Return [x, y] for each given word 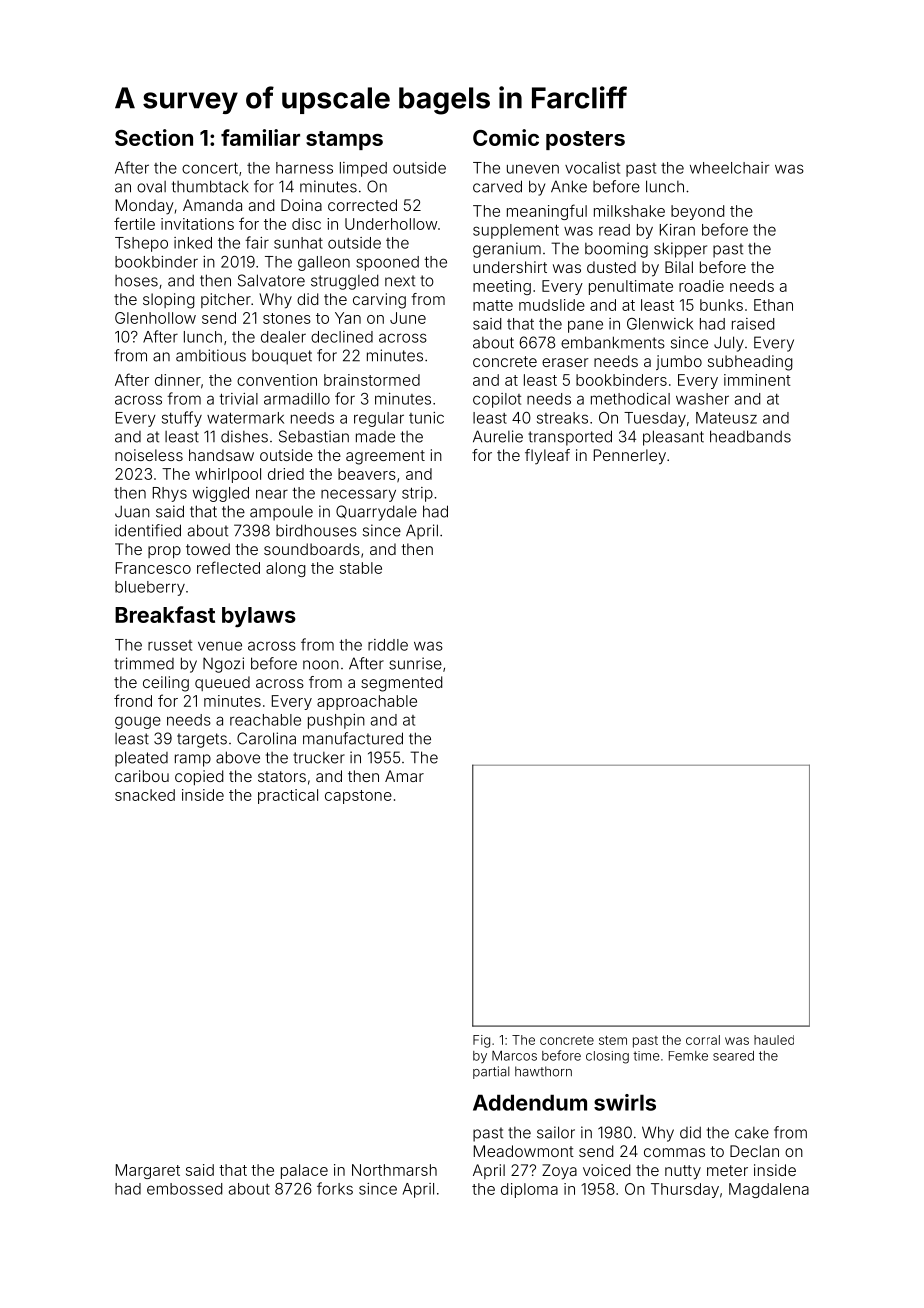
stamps [344, 140]
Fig [481, 1041]
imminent [757, 380]
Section [154, 137]
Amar [404, 776]
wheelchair [729, 168]
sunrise [415, 663]
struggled [344, 282]
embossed [184, 1189]
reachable [265, 720]
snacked [145, 795]
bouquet [282, 357]
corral [703, 1040]
